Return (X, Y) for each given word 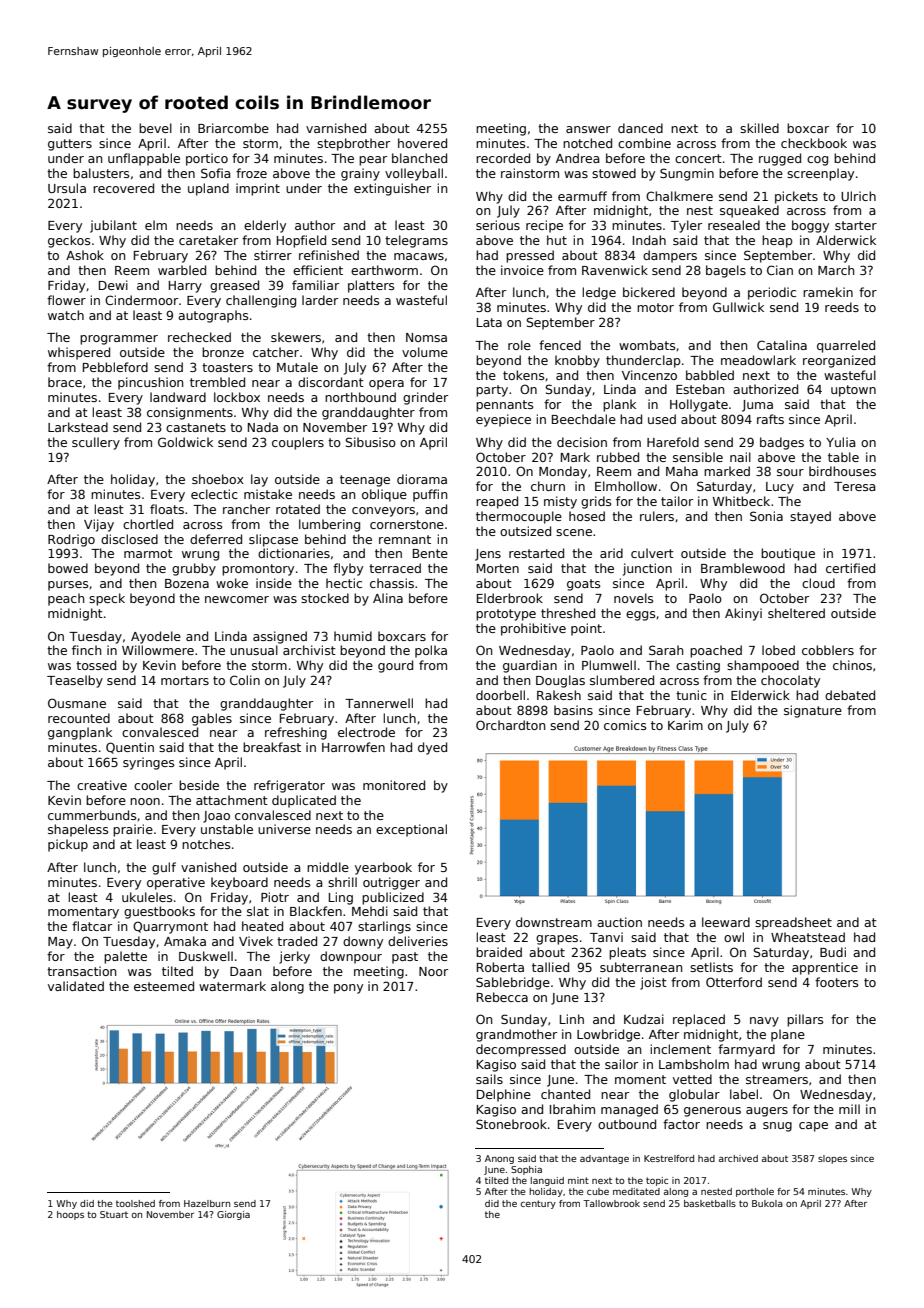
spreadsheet (793, 923)
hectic (344, 583)
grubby (194, 569)
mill (849, 1109)
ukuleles (147, 897)
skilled (759, 128)
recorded (503, 158)
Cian (780, 270)
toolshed (135, 1203)
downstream (554, 922)
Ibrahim (572, 1109)
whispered (79, 353)
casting (698, 666)
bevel (155, 128)
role (519, 345)
